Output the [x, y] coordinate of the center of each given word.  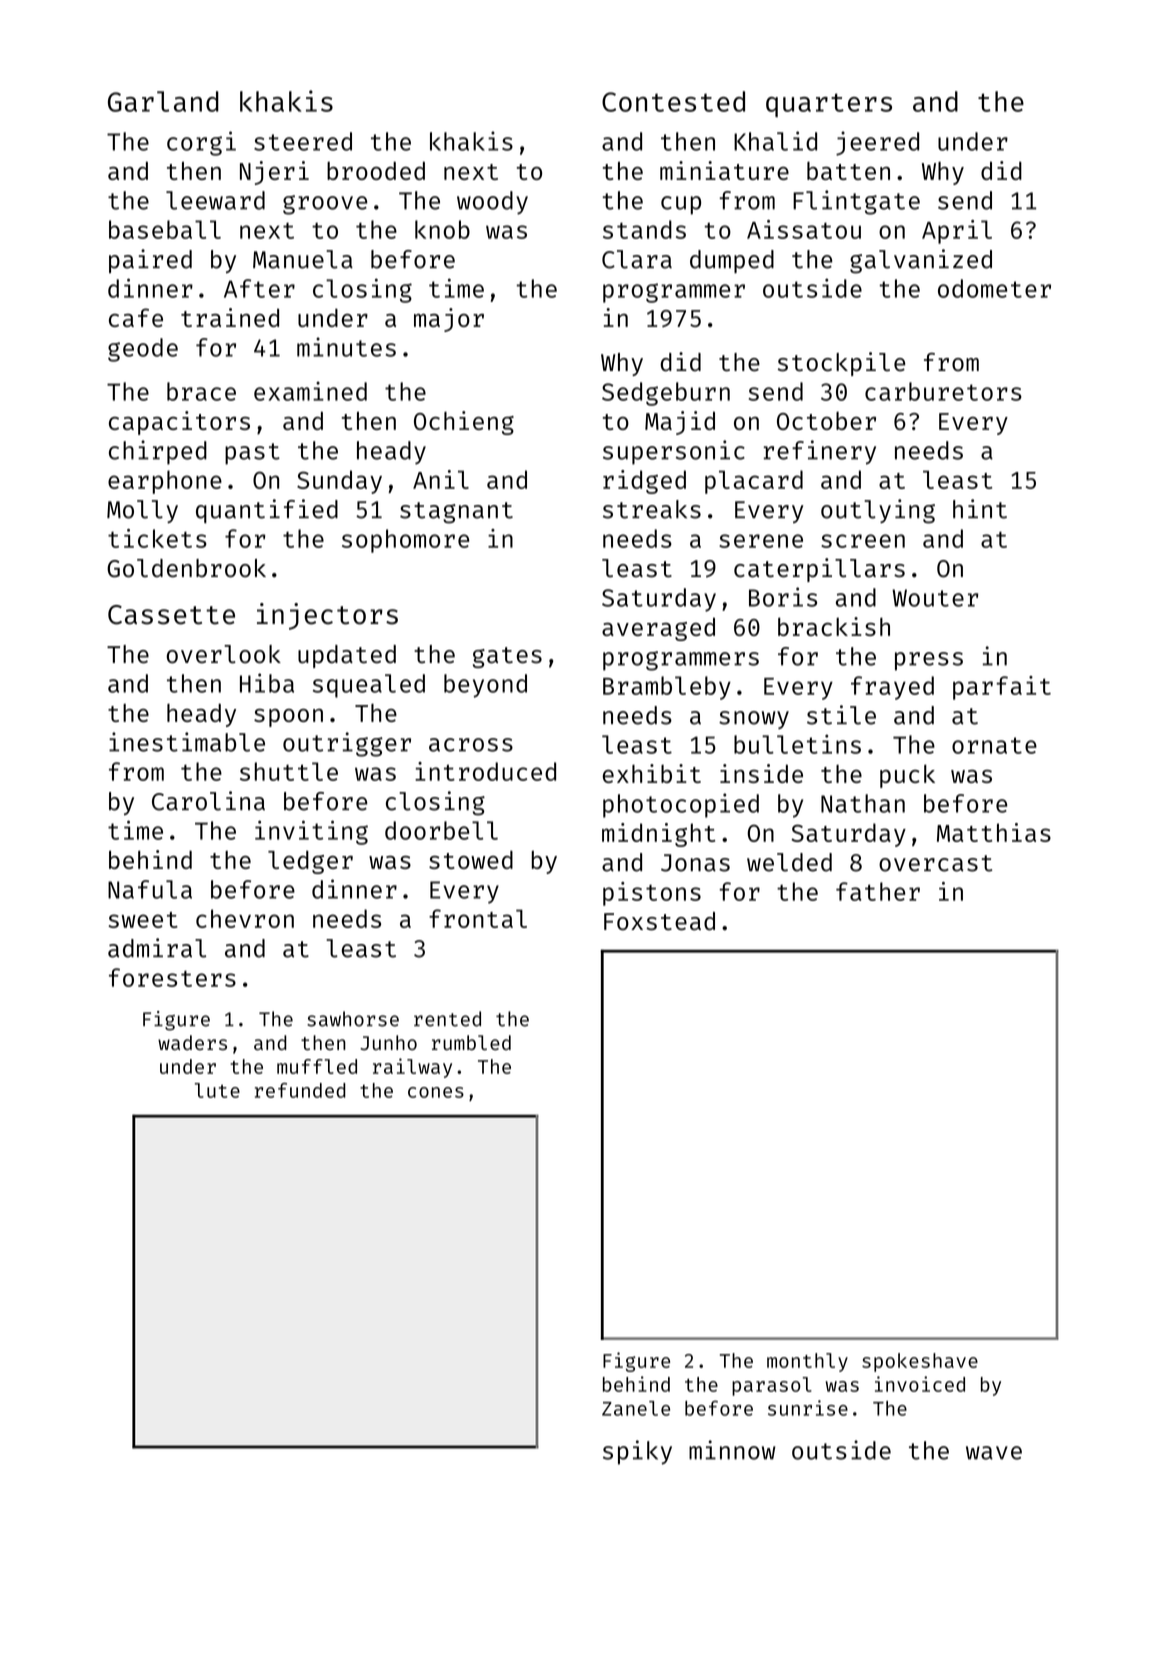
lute [217, 1090]
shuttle [289, 771]
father [878, 891]
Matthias [994, 832]
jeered [877, 143]
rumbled [471, 1042]
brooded [376, 170]
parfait [1002, 688]
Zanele [636, 1408]
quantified [267, 511]
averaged [658, 629]
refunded [300, 1090]
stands [644, 229]
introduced [485, 771]
